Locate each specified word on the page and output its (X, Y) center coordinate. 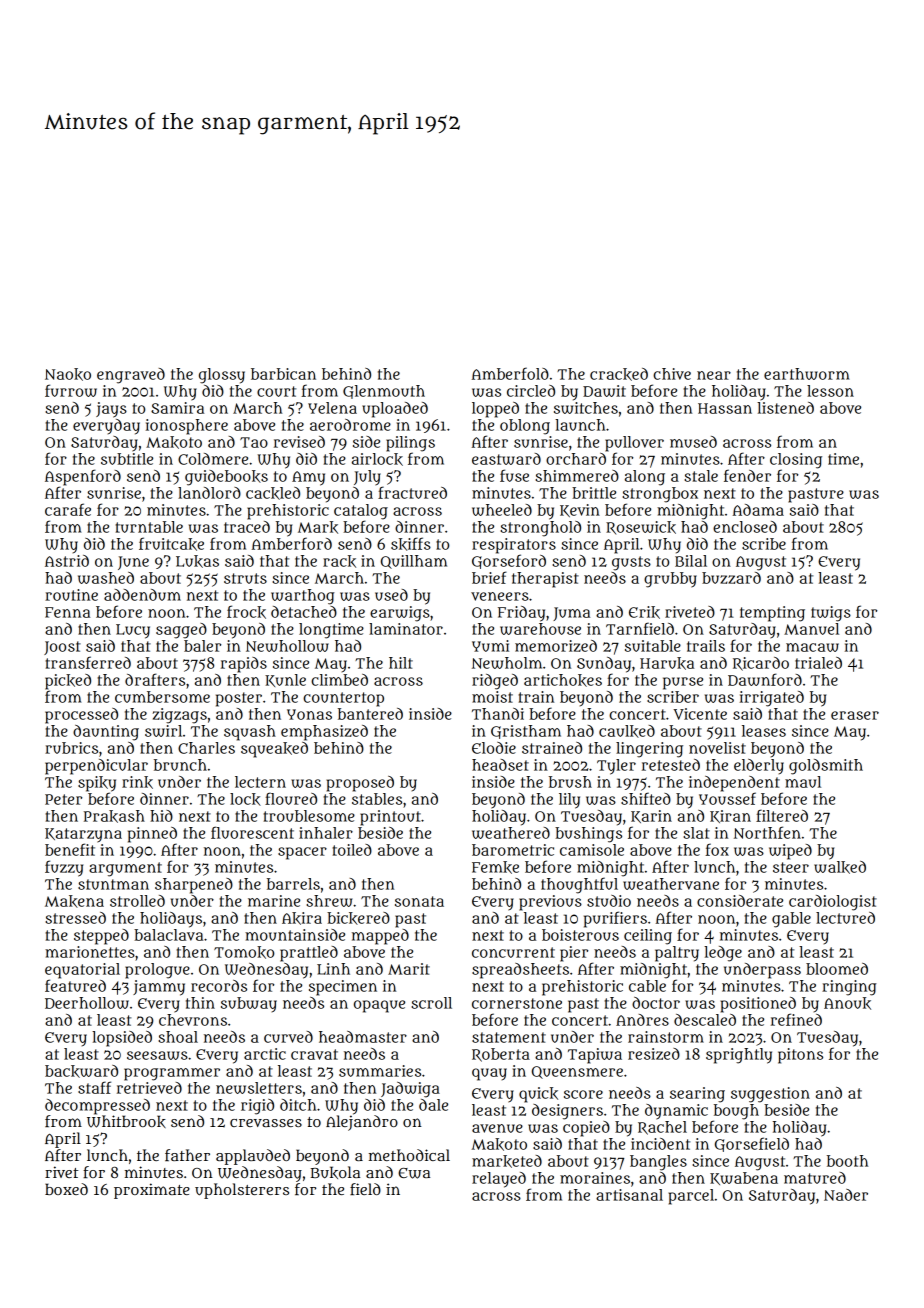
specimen (343, 988)
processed (81, 716)
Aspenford (83, 477)
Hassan (725, 408)
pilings (410, 444)
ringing (849, 988)
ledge (723, 954)
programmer (172, 1074)
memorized (556, 646)
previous (550, 903)
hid (161, 816)
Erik (644, 612)
